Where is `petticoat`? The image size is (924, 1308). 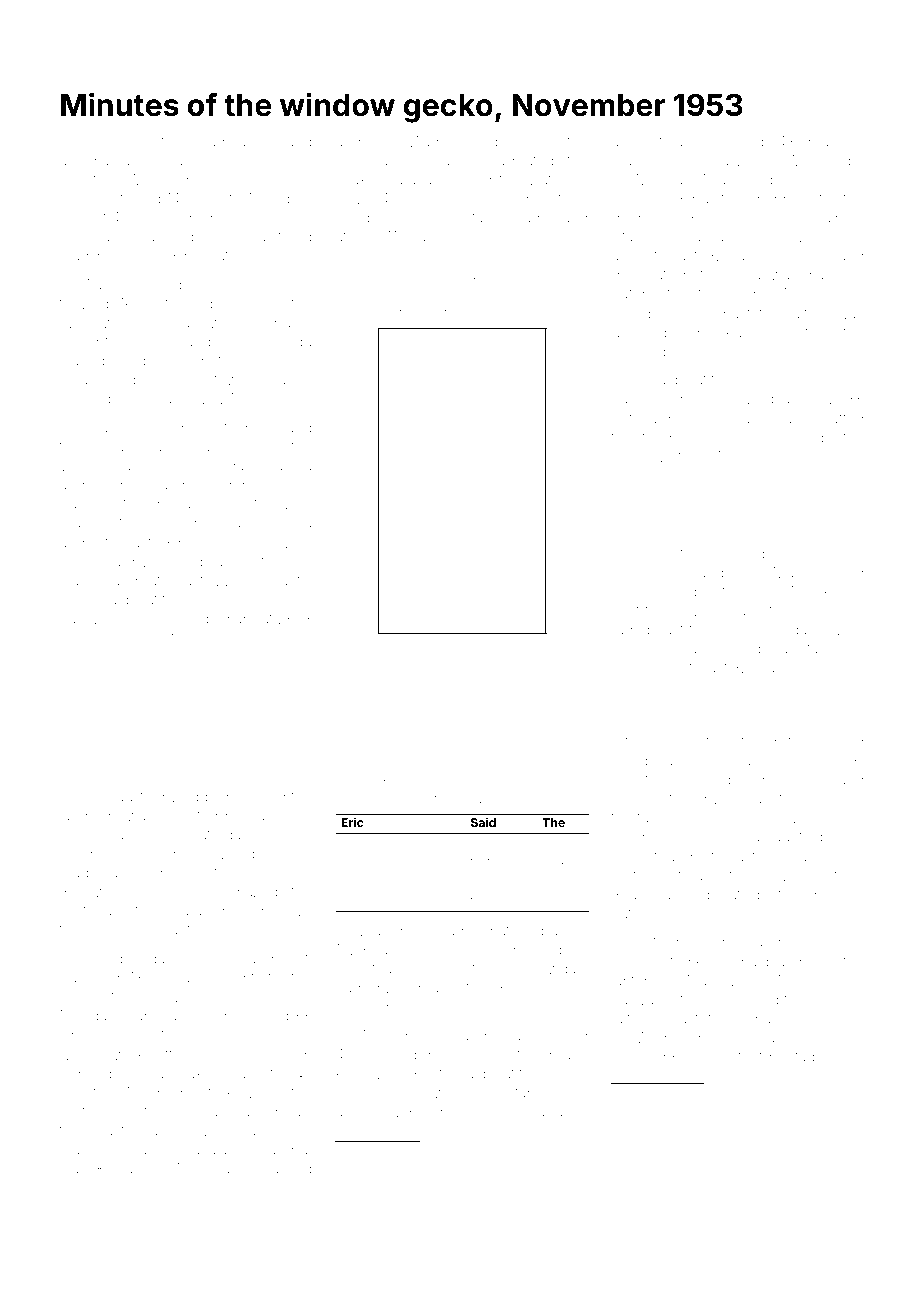 petticoat is located at coordinates (473, 1168).
